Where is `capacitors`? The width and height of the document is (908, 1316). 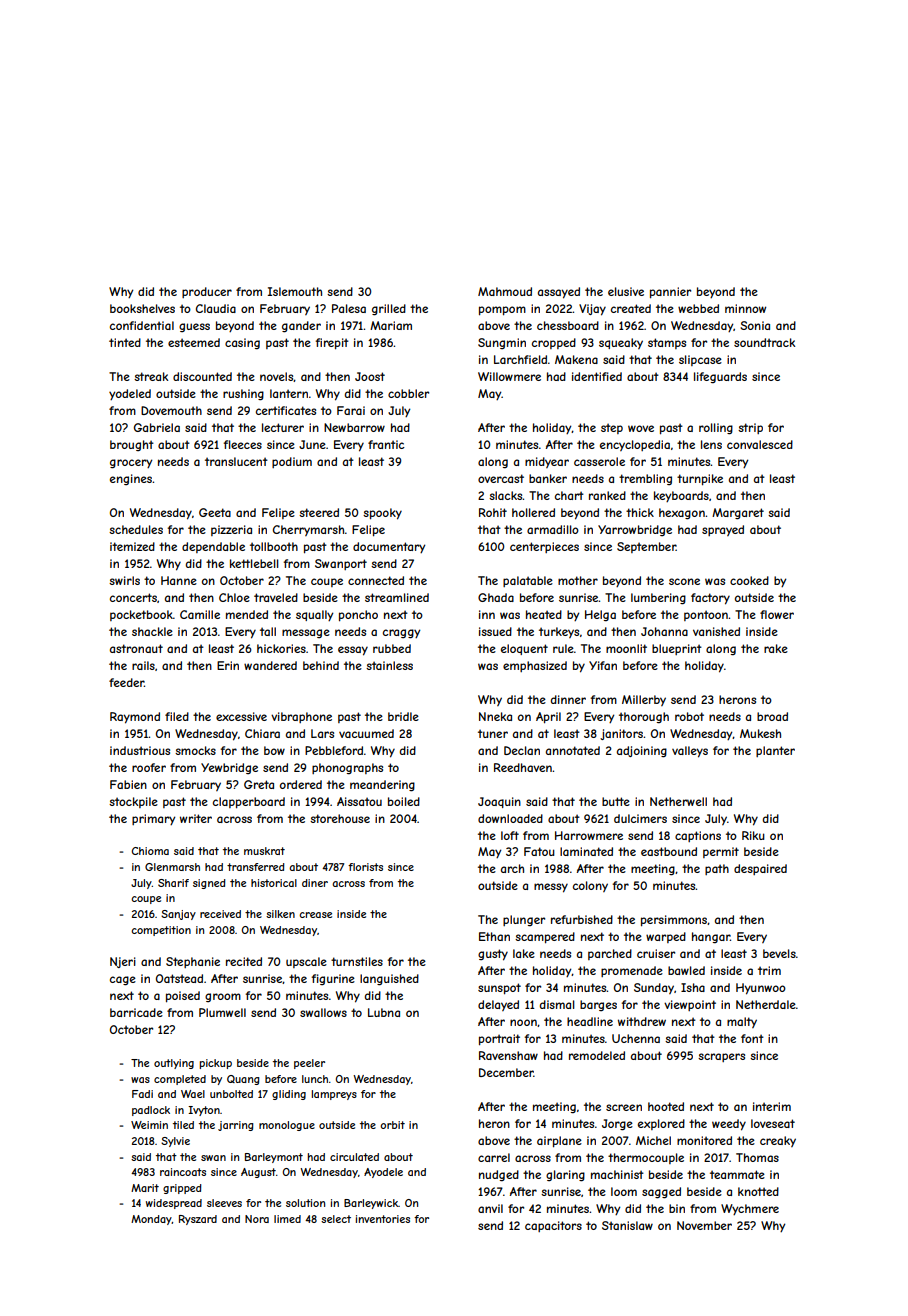
capacitors is located at coordinates (553, 1226).
